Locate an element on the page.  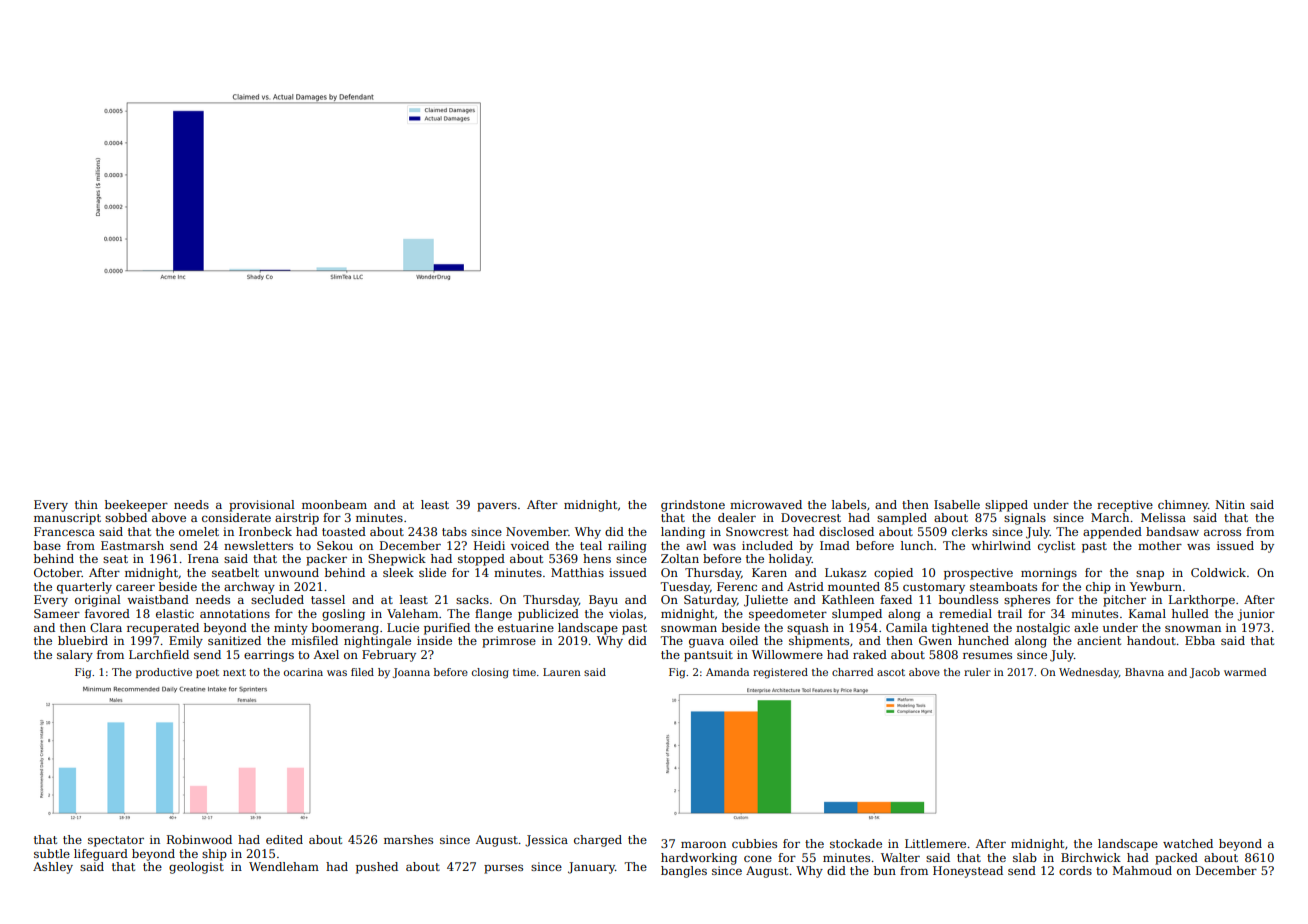
Nitin is located at coordinates (1230, 504).
